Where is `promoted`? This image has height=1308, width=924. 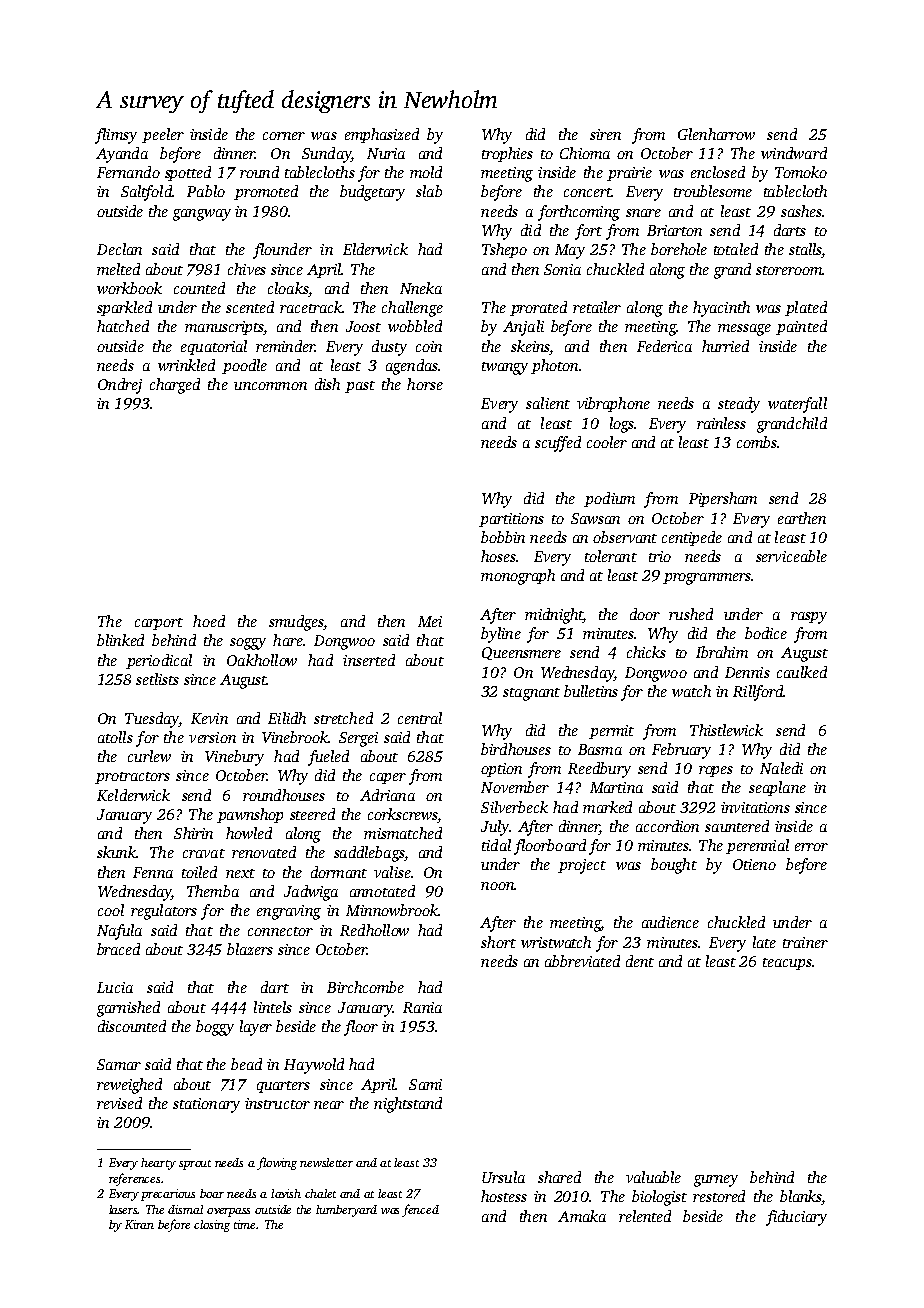 promoted is located at coordinates (266, 192).
